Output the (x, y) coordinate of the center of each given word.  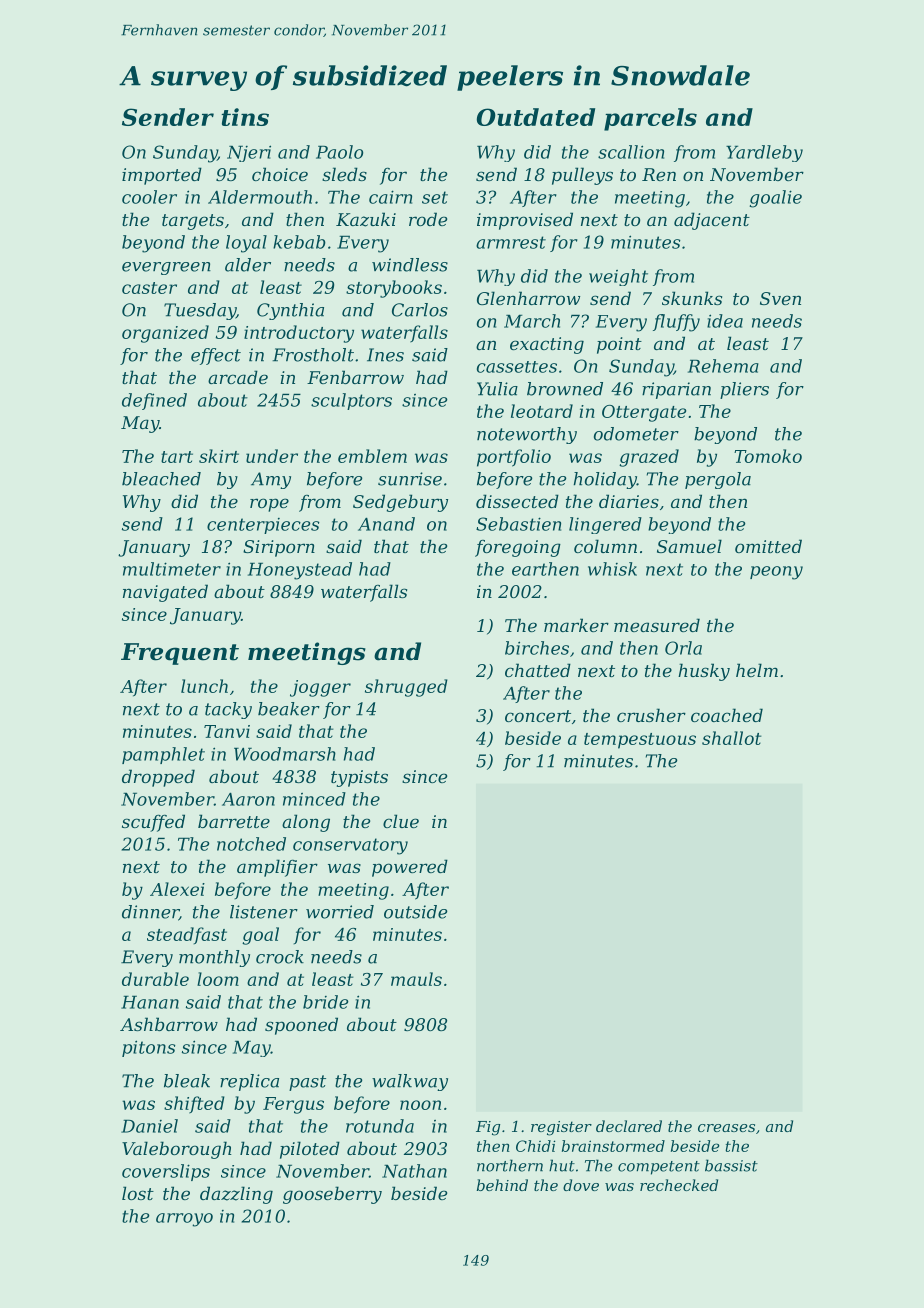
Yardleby (764, 153)
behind (502, 1185)
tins (245, 117)
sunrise (410, 479)
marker (576, 625)
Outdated (536, 117)
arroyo (184, 1220)
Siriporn (279, 548)
